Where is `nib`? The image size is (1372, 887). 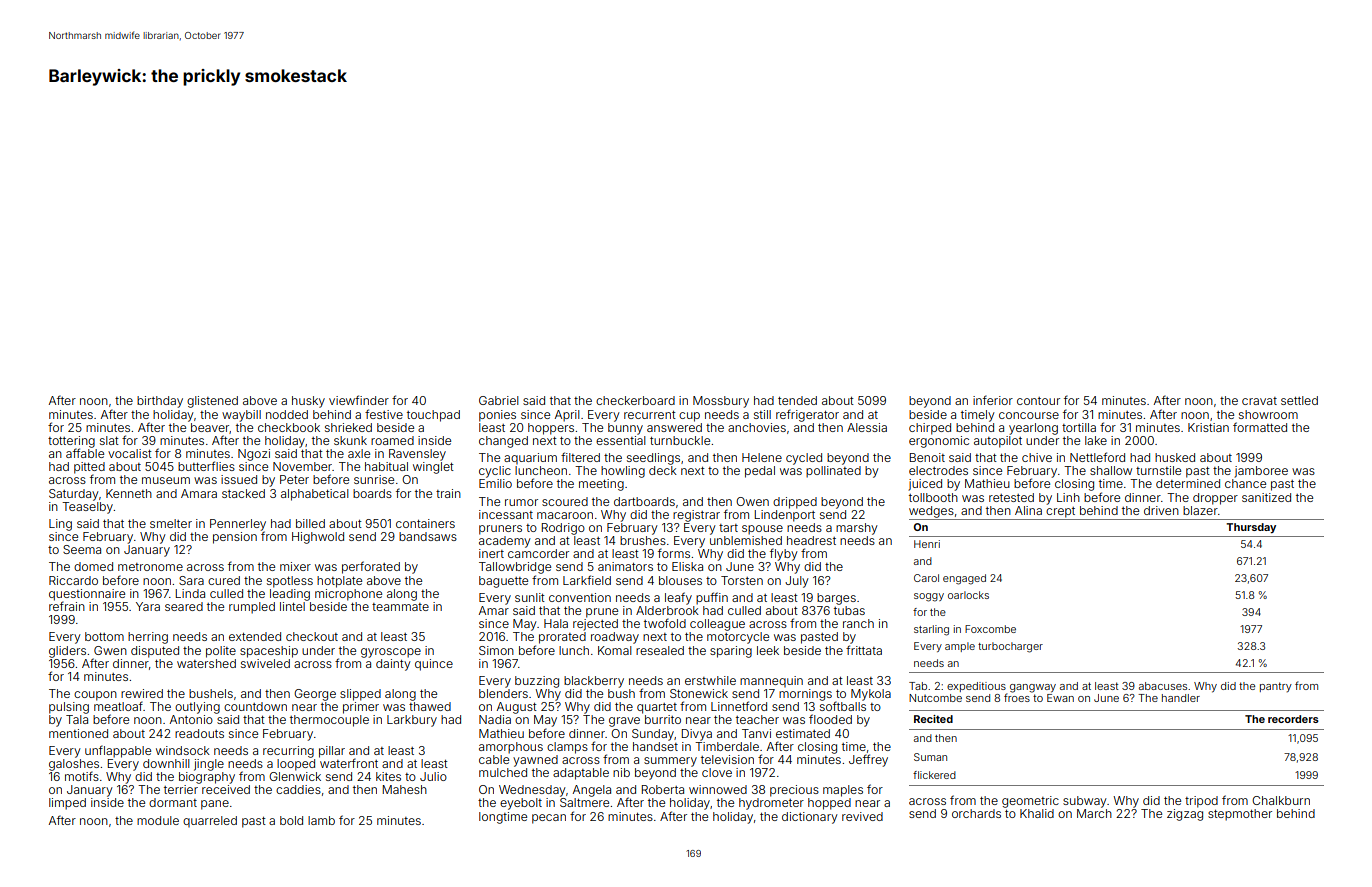
nib is located at coordinates (621, 772).
